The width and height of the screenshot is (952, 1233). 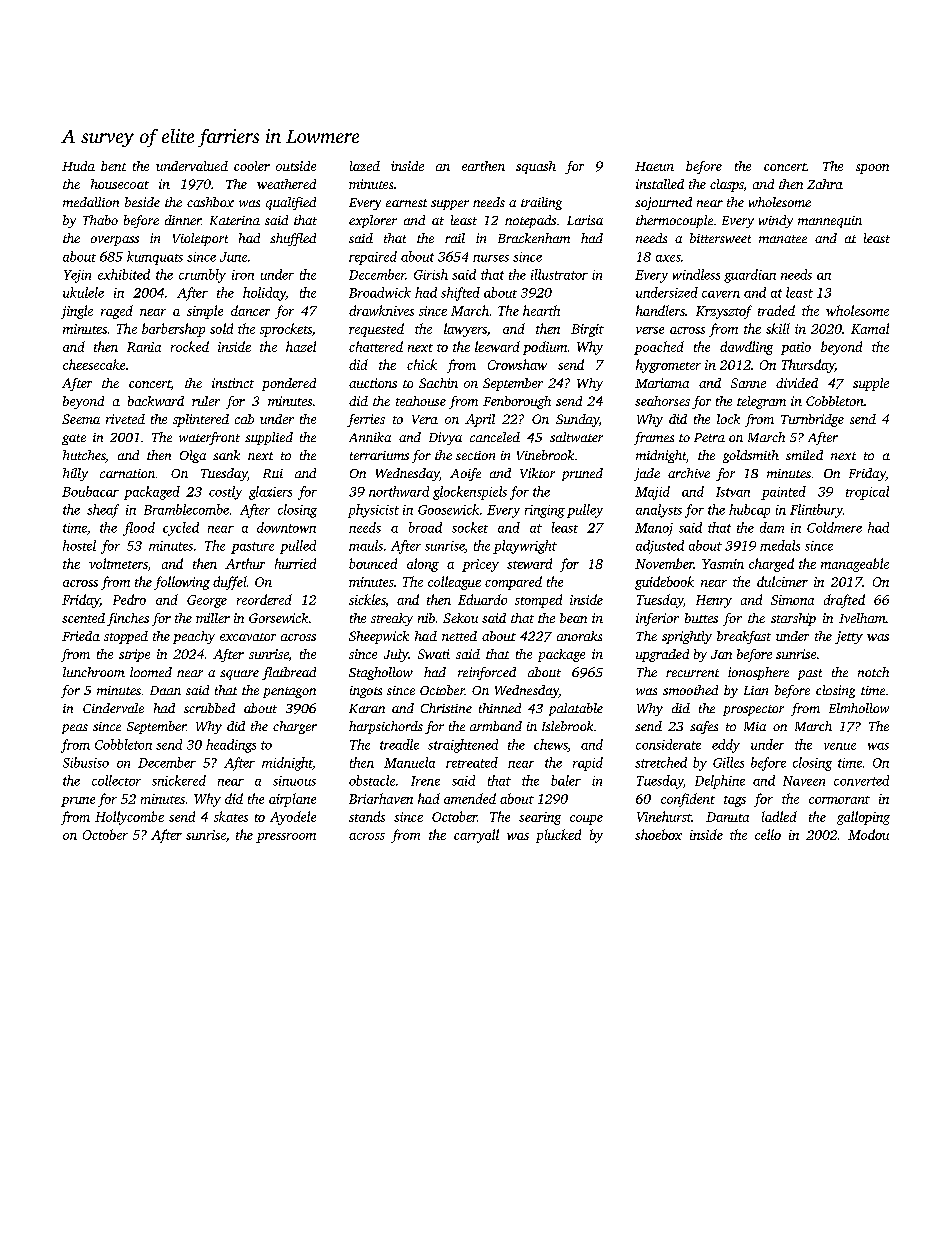 What do you see at coordinates (129, 818) in the screenshot?
I see `Hollycombe` at bounding box center [129, 818].
